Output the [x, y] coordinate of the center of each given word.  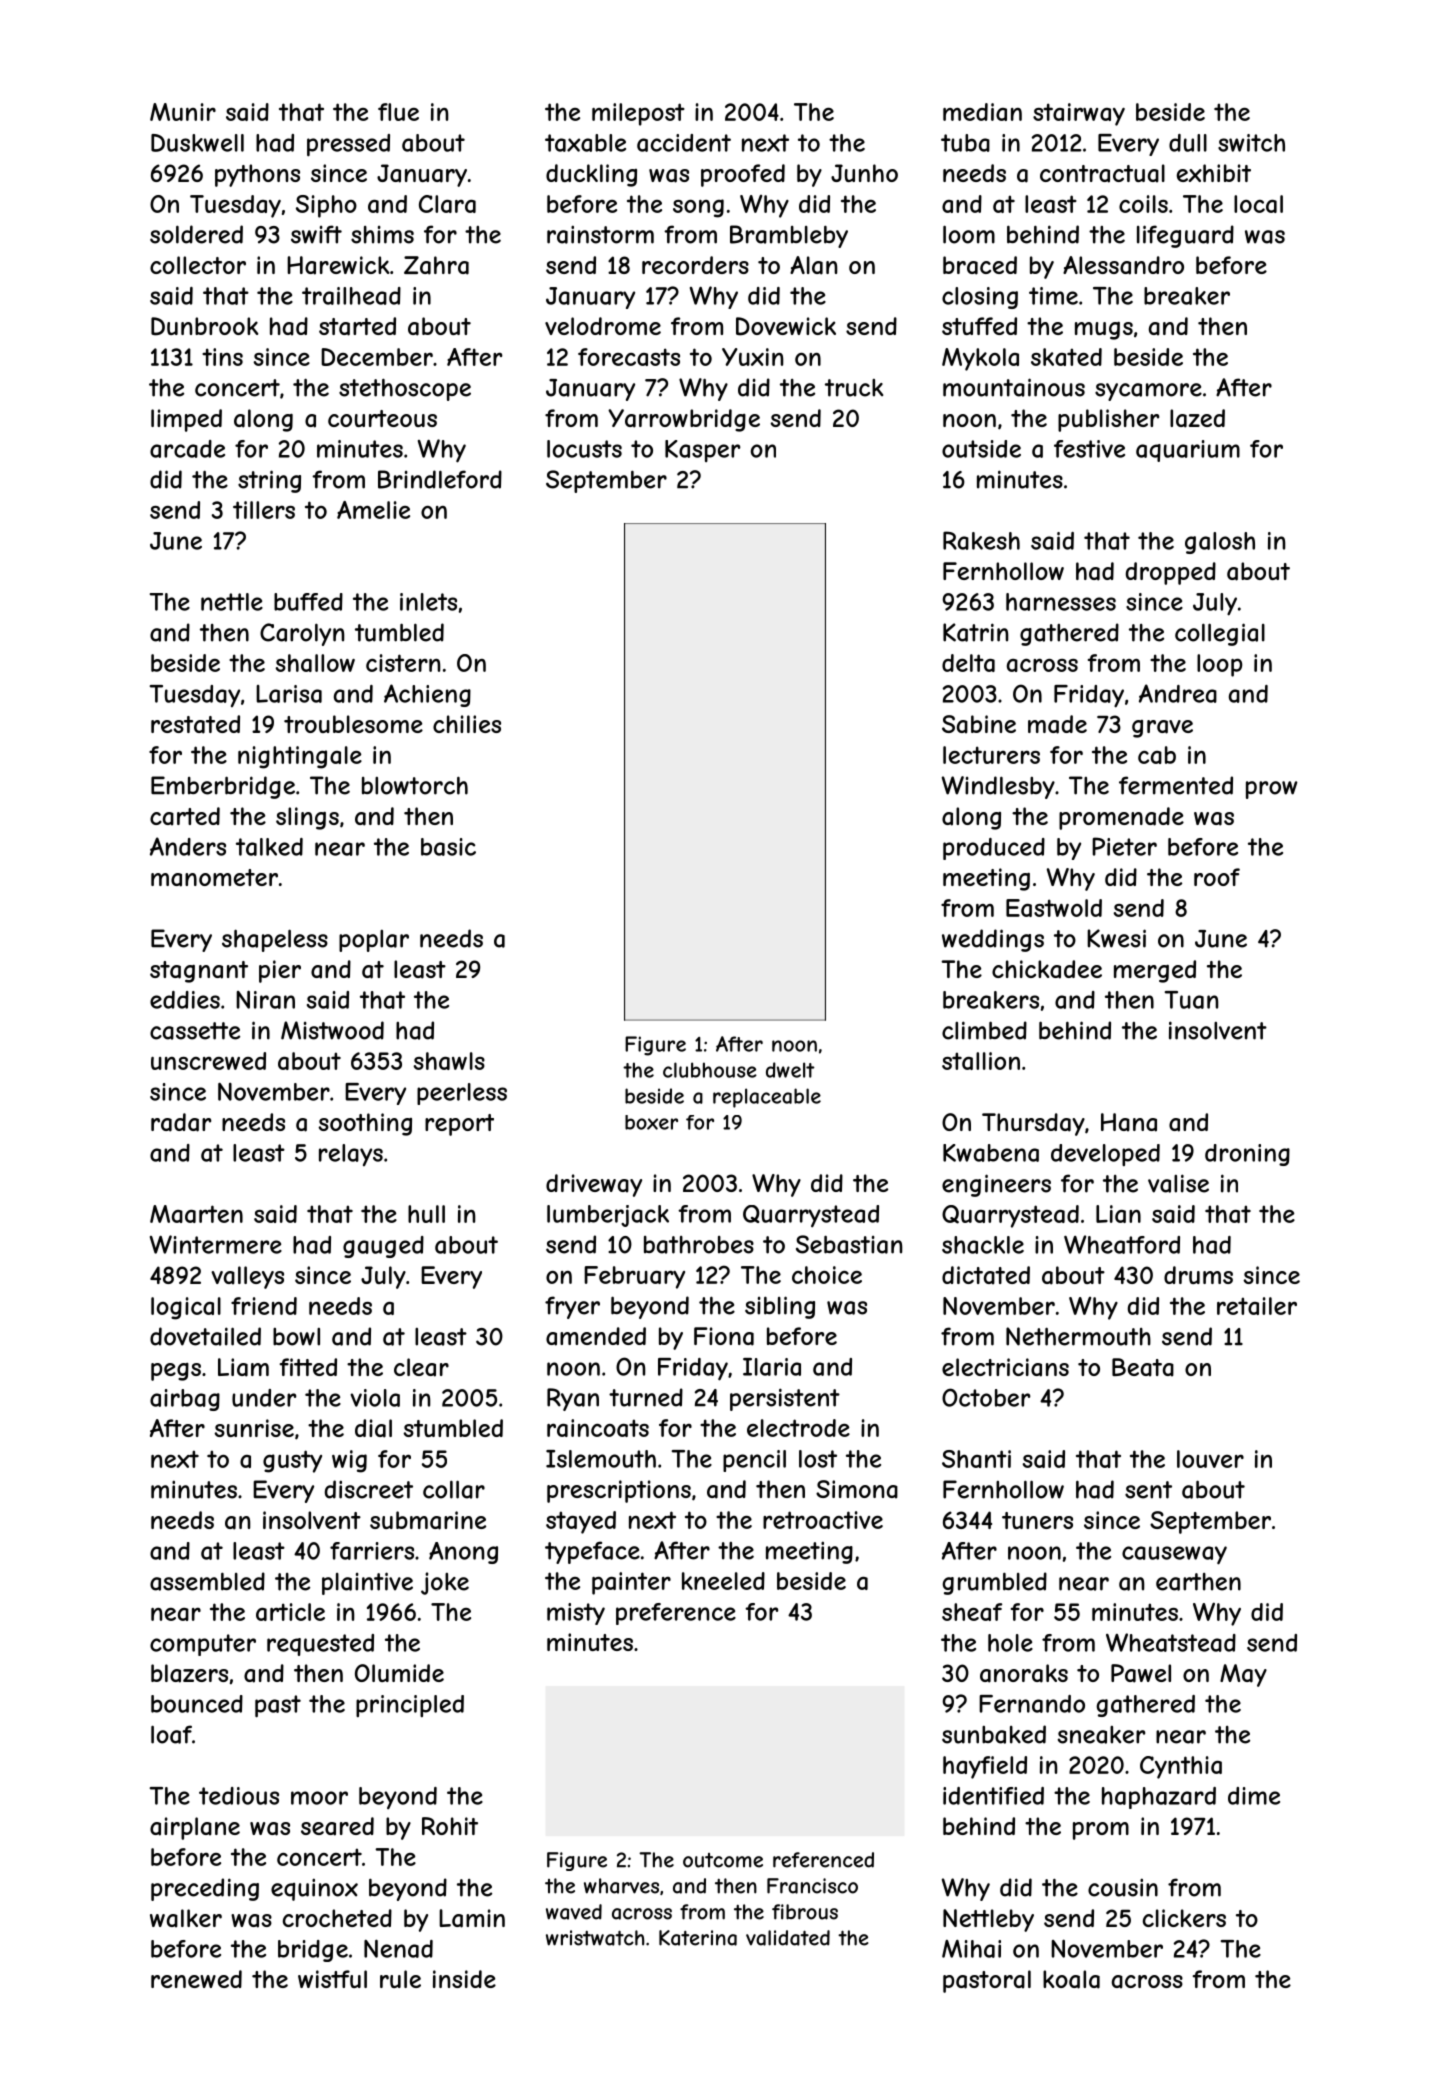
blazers [189, 1673]
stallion [981, 1061]
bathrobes [699, 1245]
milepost [638, 114]
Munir [183, 112]
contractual [1102, 173]
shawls [449, 1061]
